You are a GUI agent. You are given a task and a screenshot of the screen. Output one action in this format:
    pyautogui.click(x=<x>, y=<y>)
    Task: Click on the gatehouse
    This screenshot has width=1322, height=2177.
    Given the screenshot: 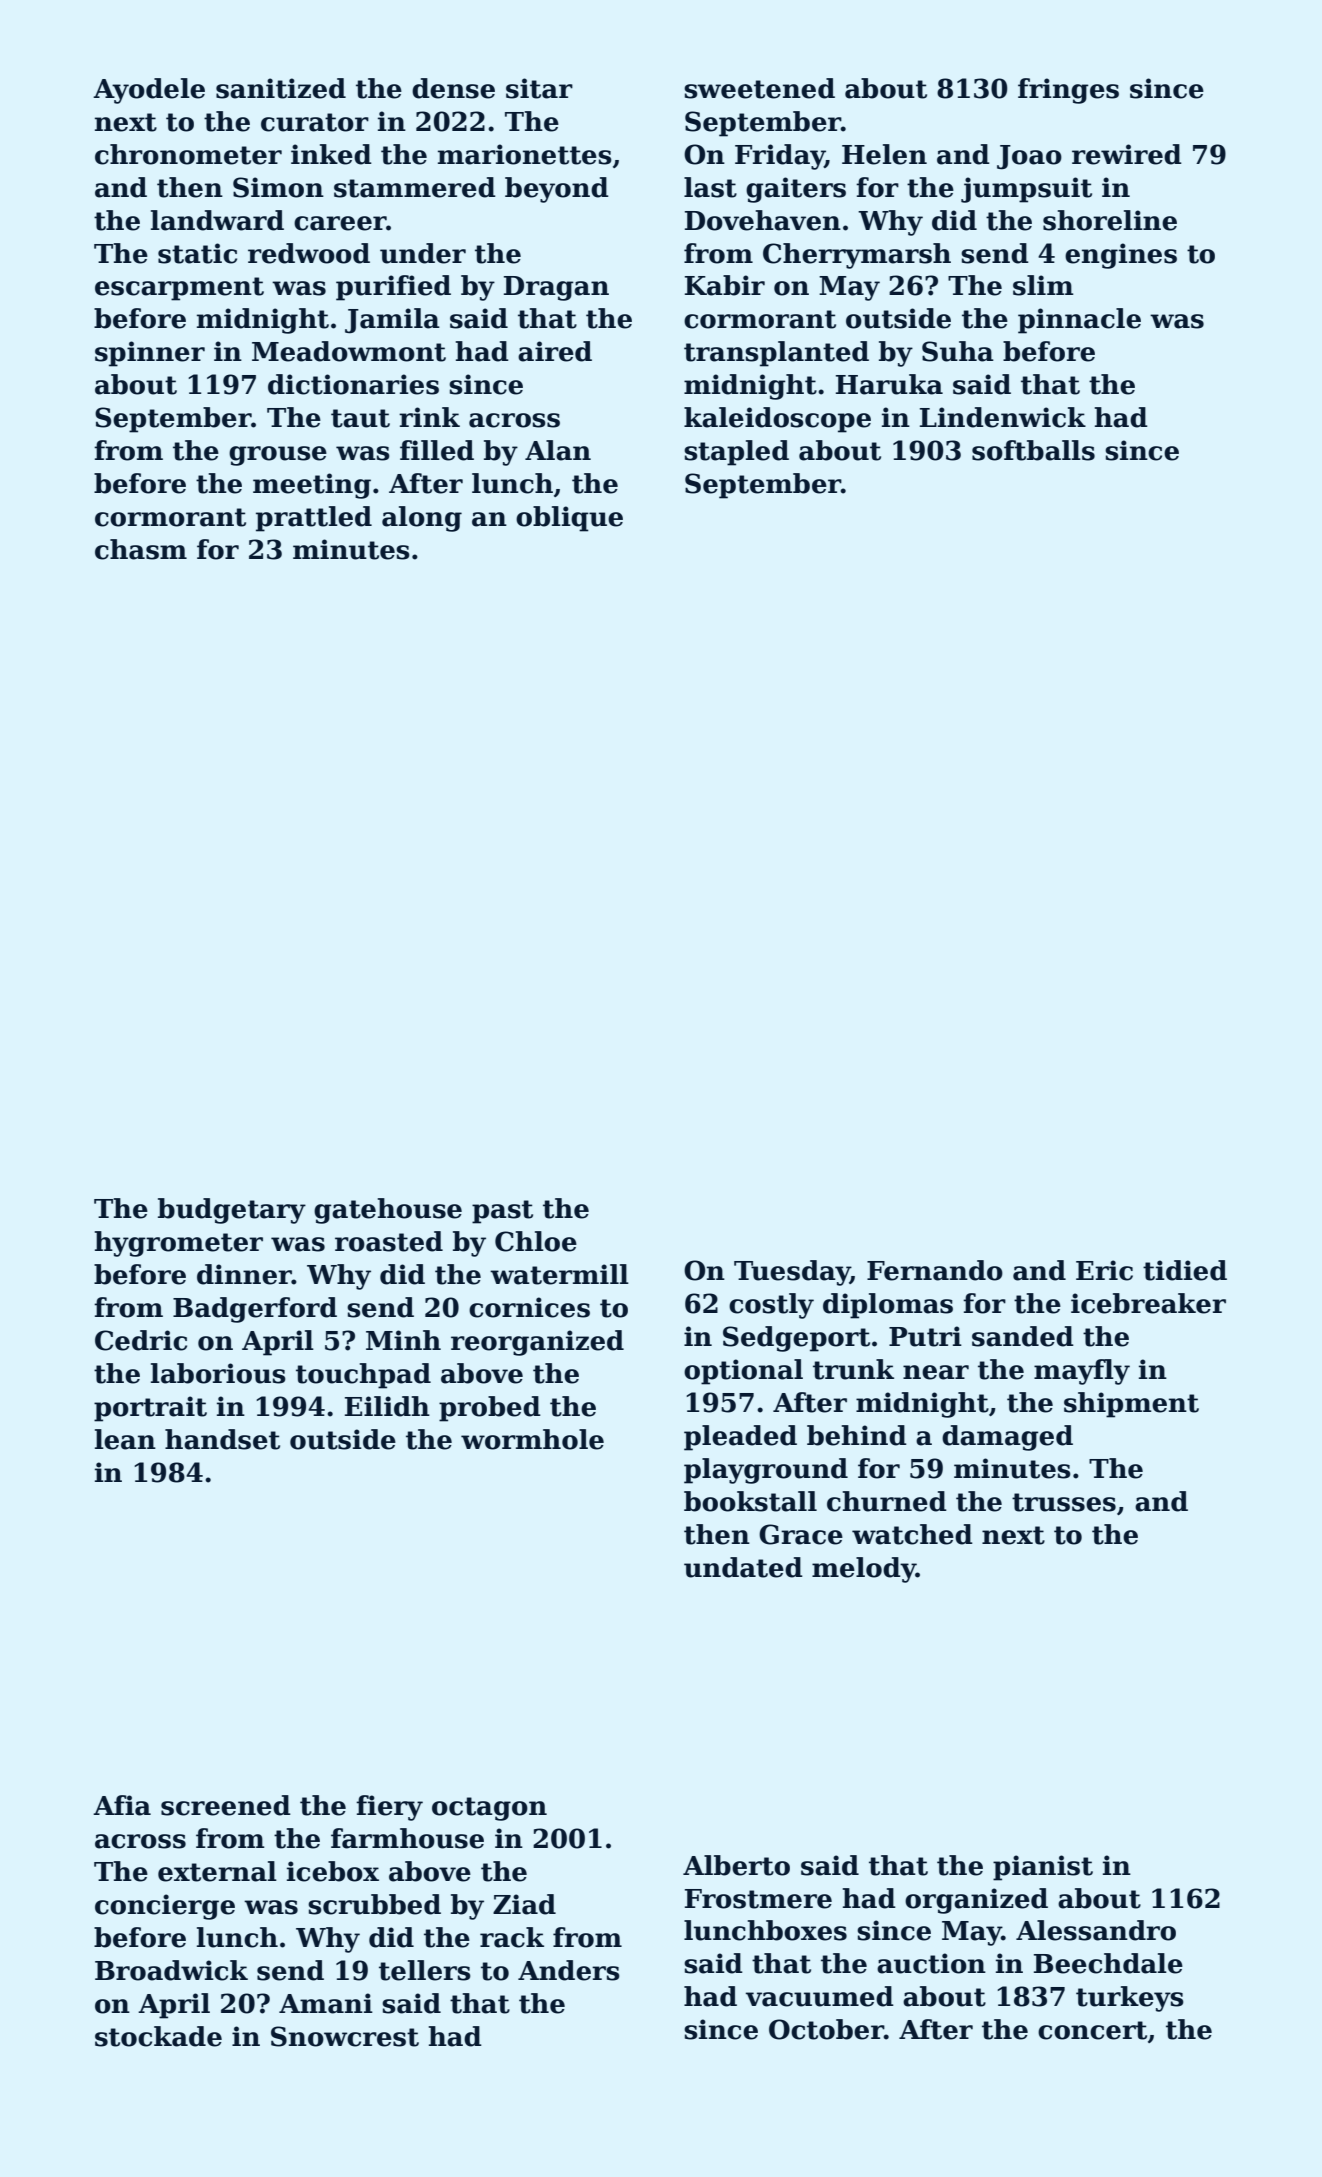 What is the action you would take?
    pyautogui.click(x=388, y=1211)
